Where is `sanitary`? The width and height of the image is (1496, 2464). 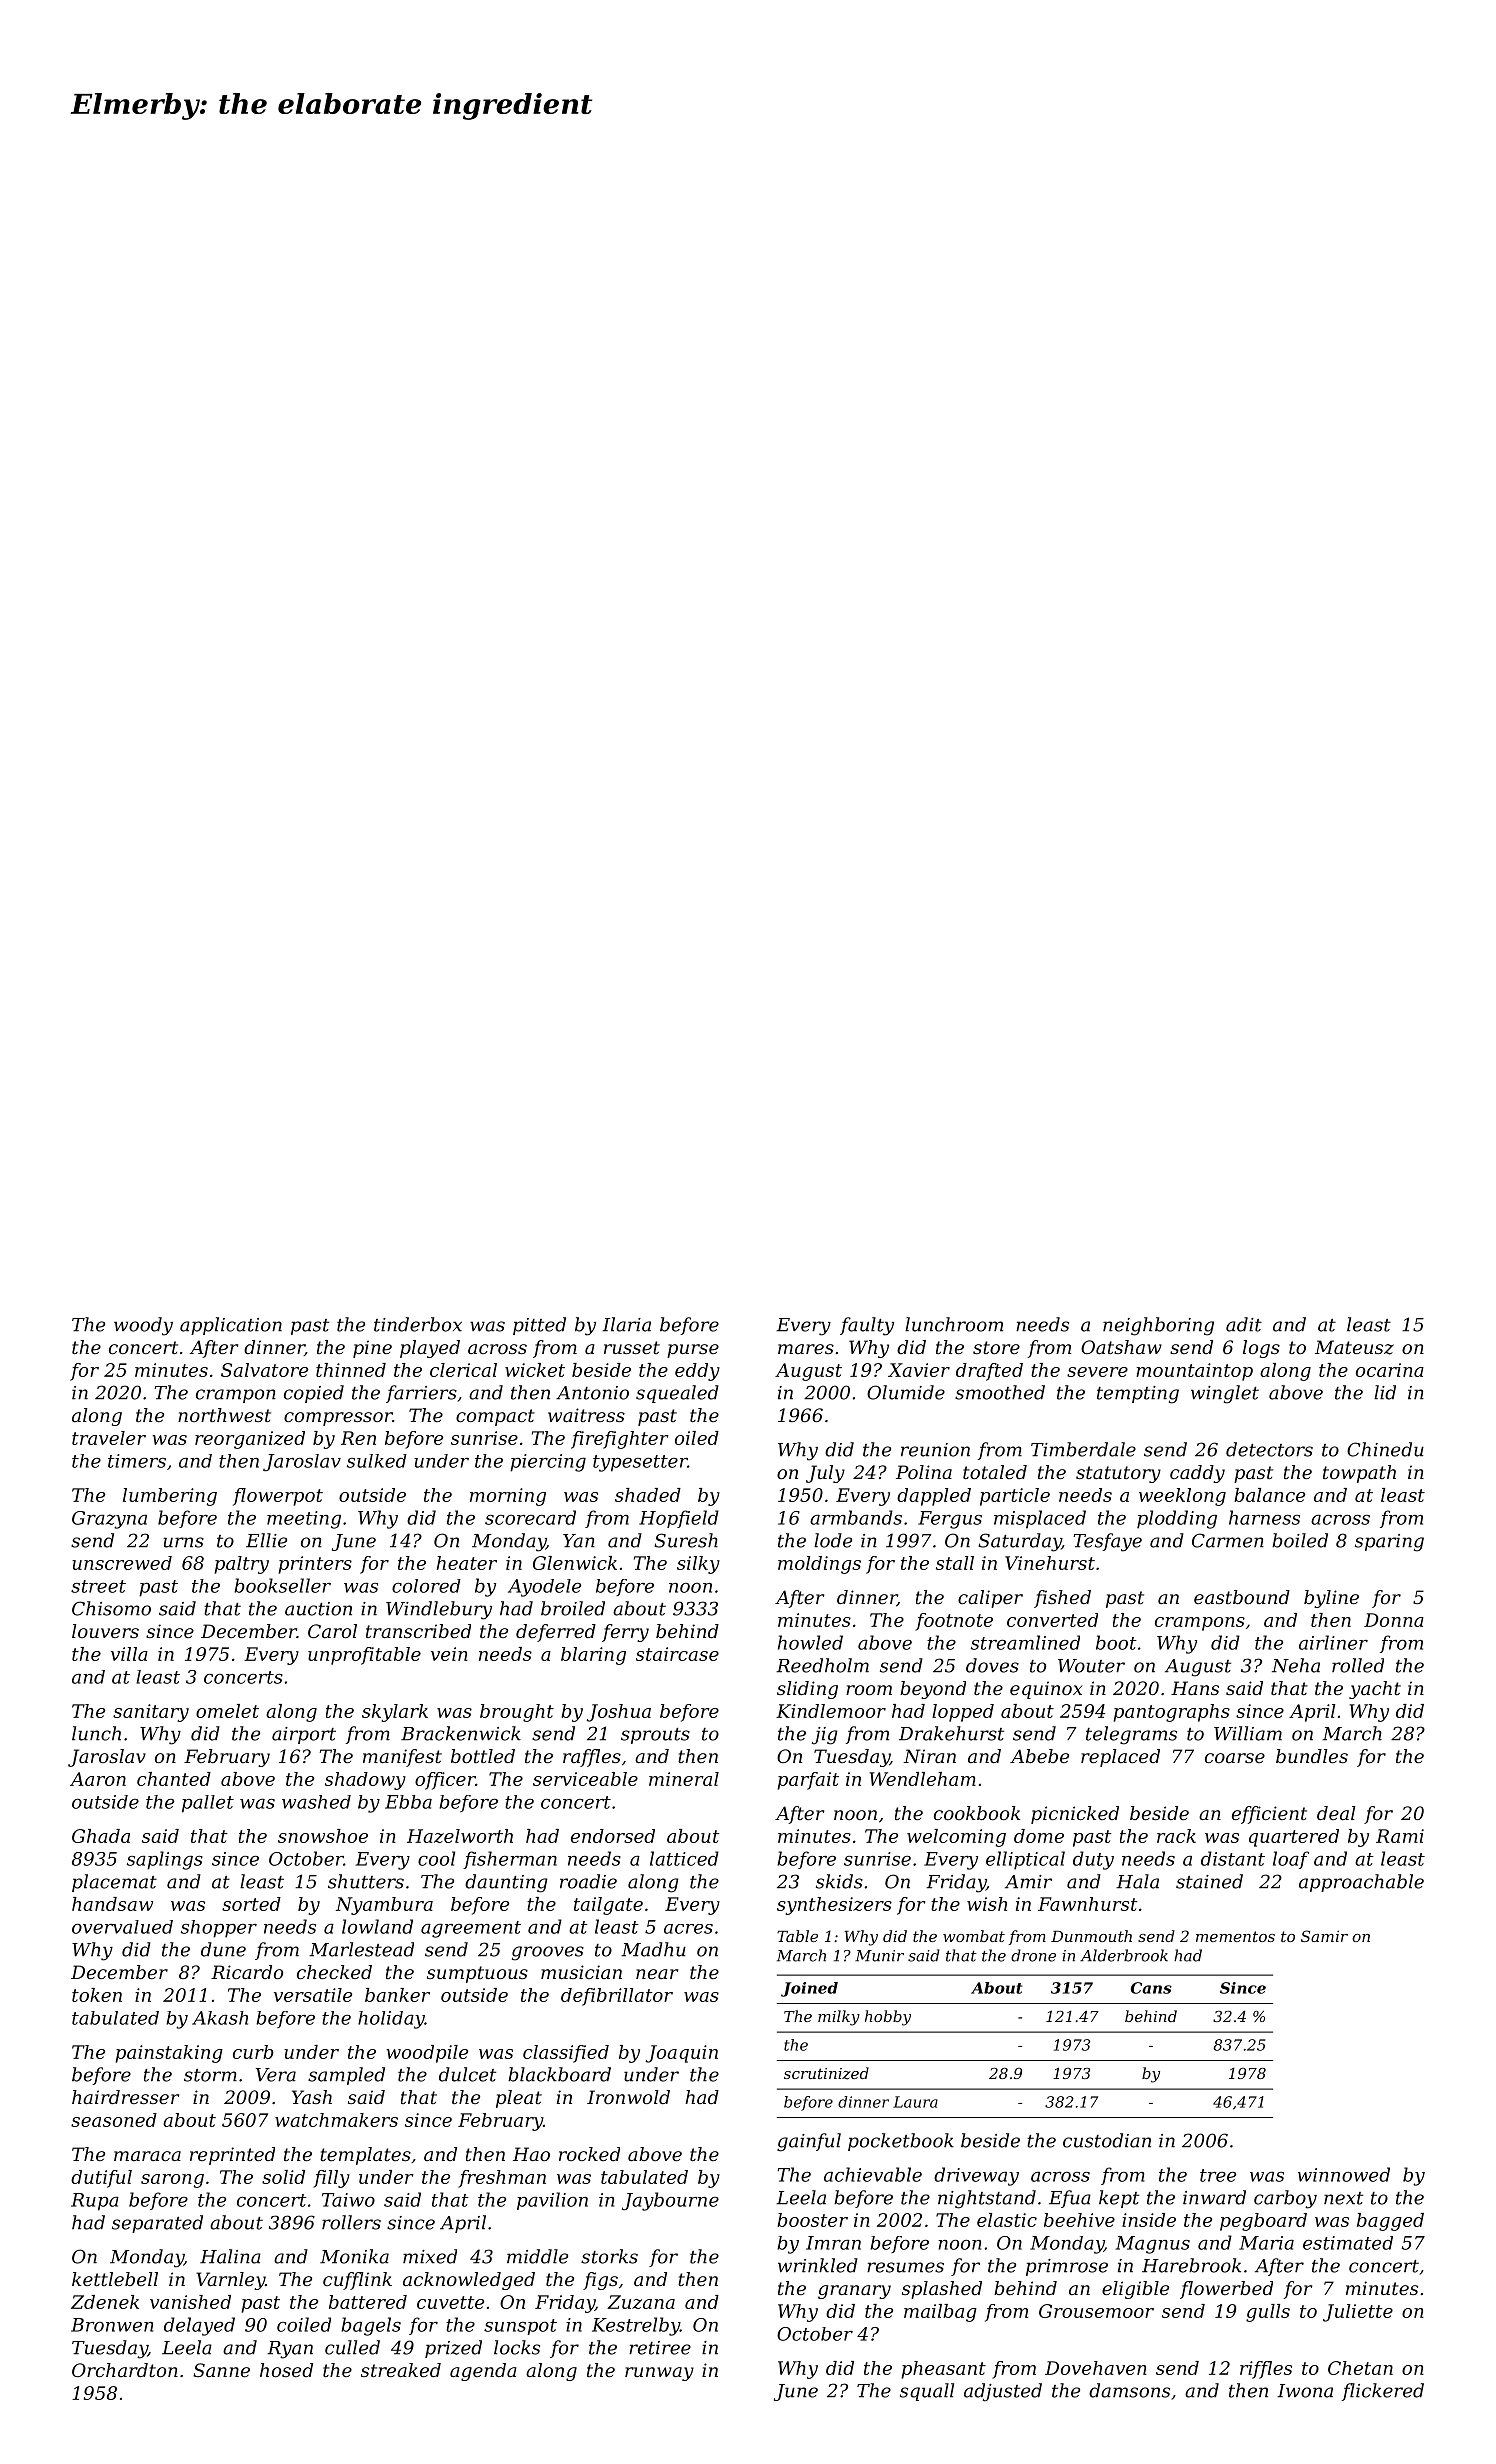 sanitary is located at coordinates (151, 1713).
